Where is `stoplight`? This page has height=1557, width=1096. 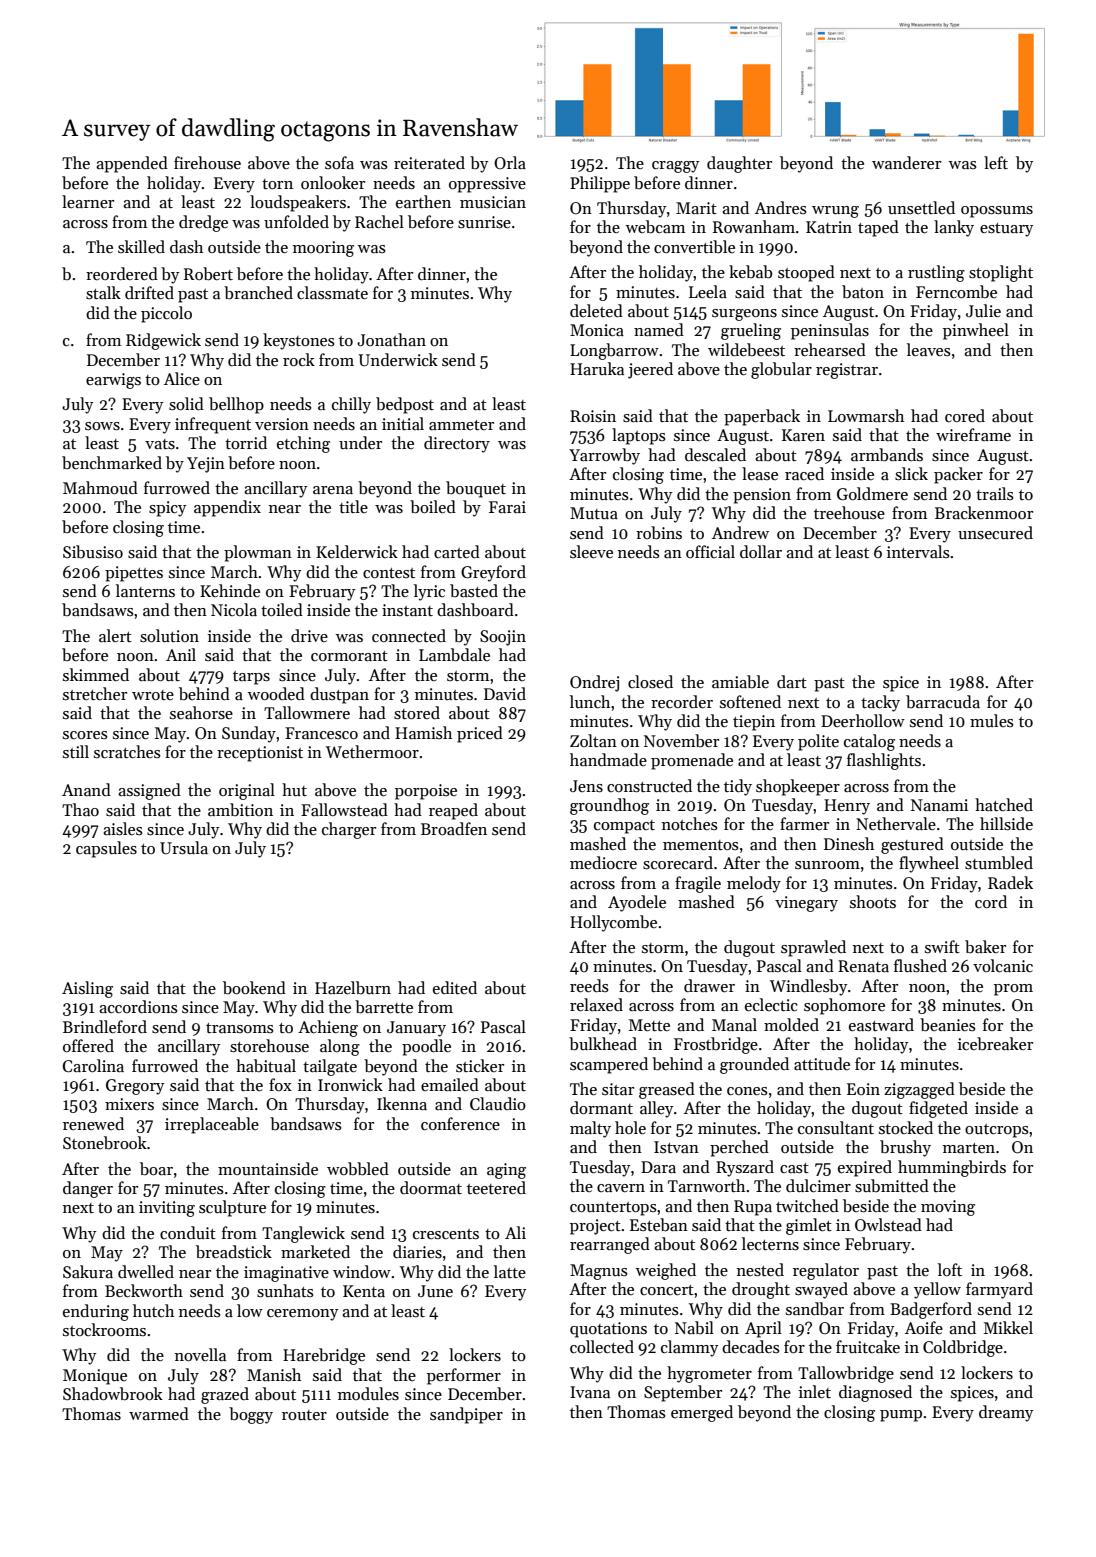 stoplight is located at coordinates (1001, 273).
